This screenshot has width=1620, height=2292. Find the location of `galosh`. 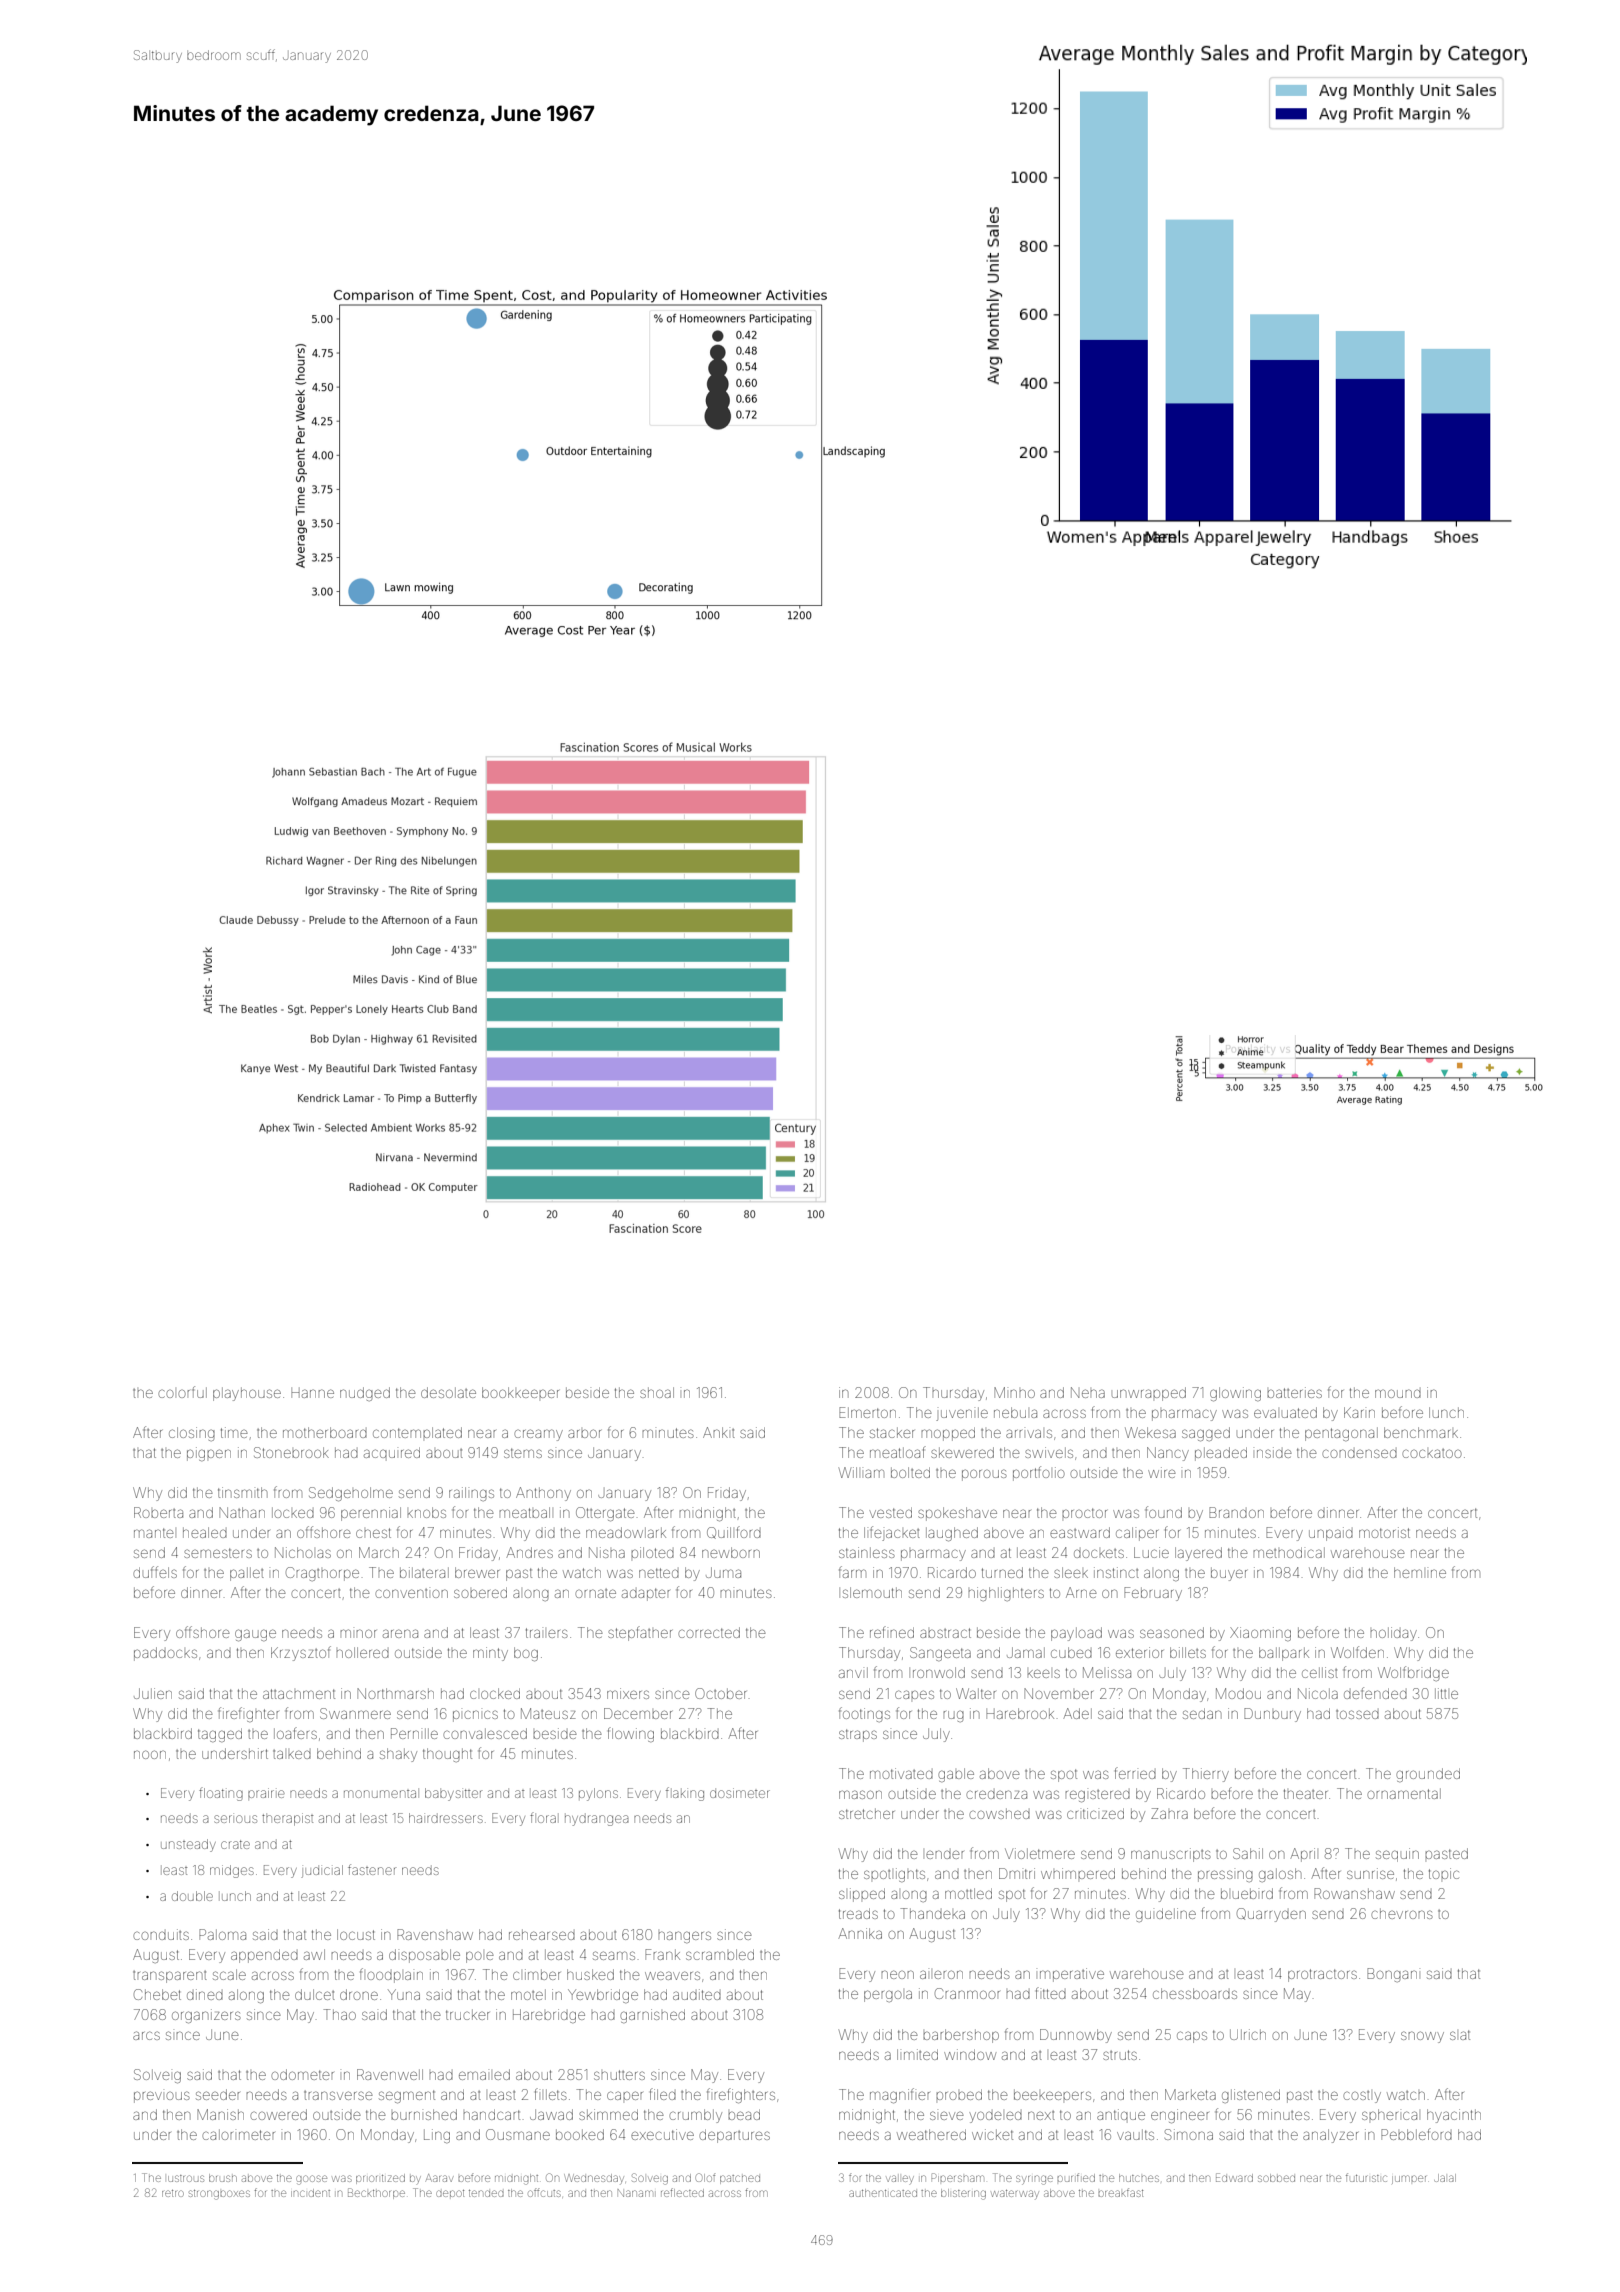

galosh is located at coordinates (1280, 1875).
